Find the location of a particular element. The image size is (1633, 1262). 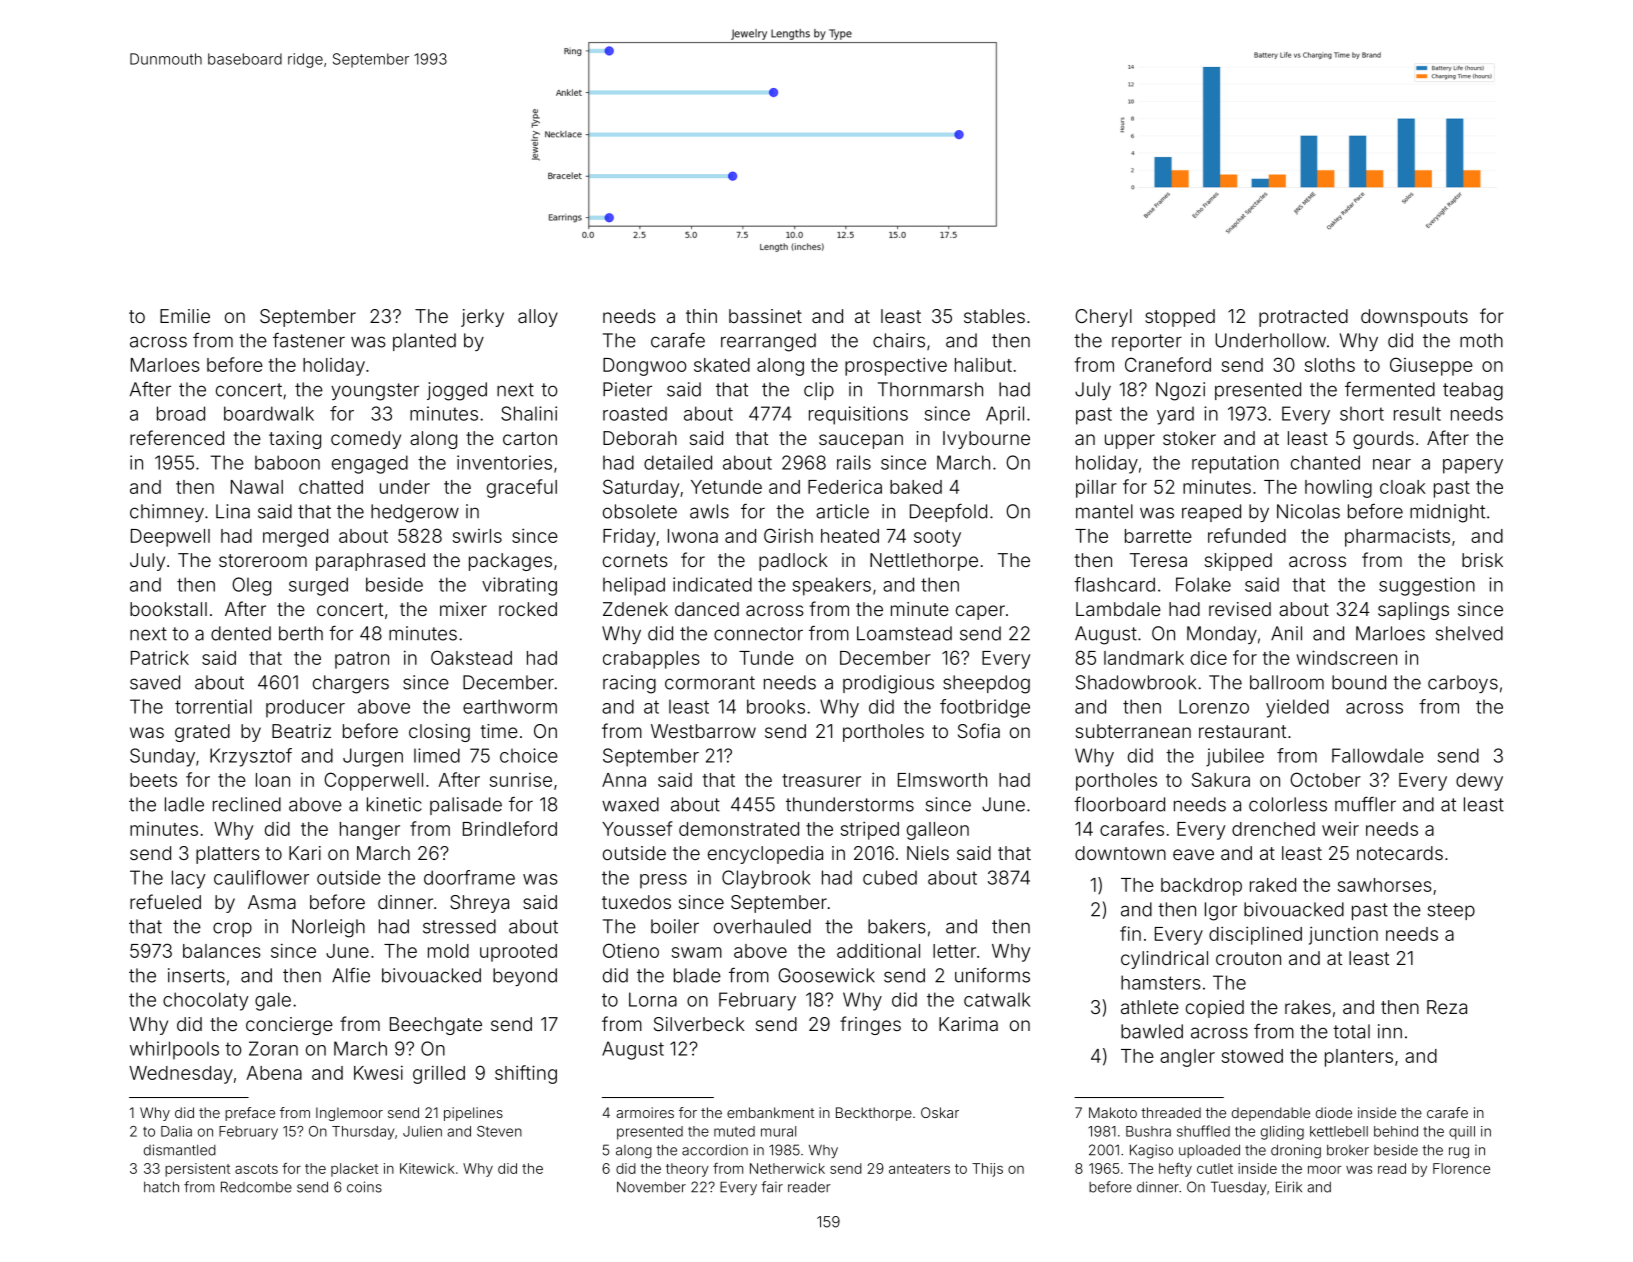

patron is located at coordinates (362, 660).
